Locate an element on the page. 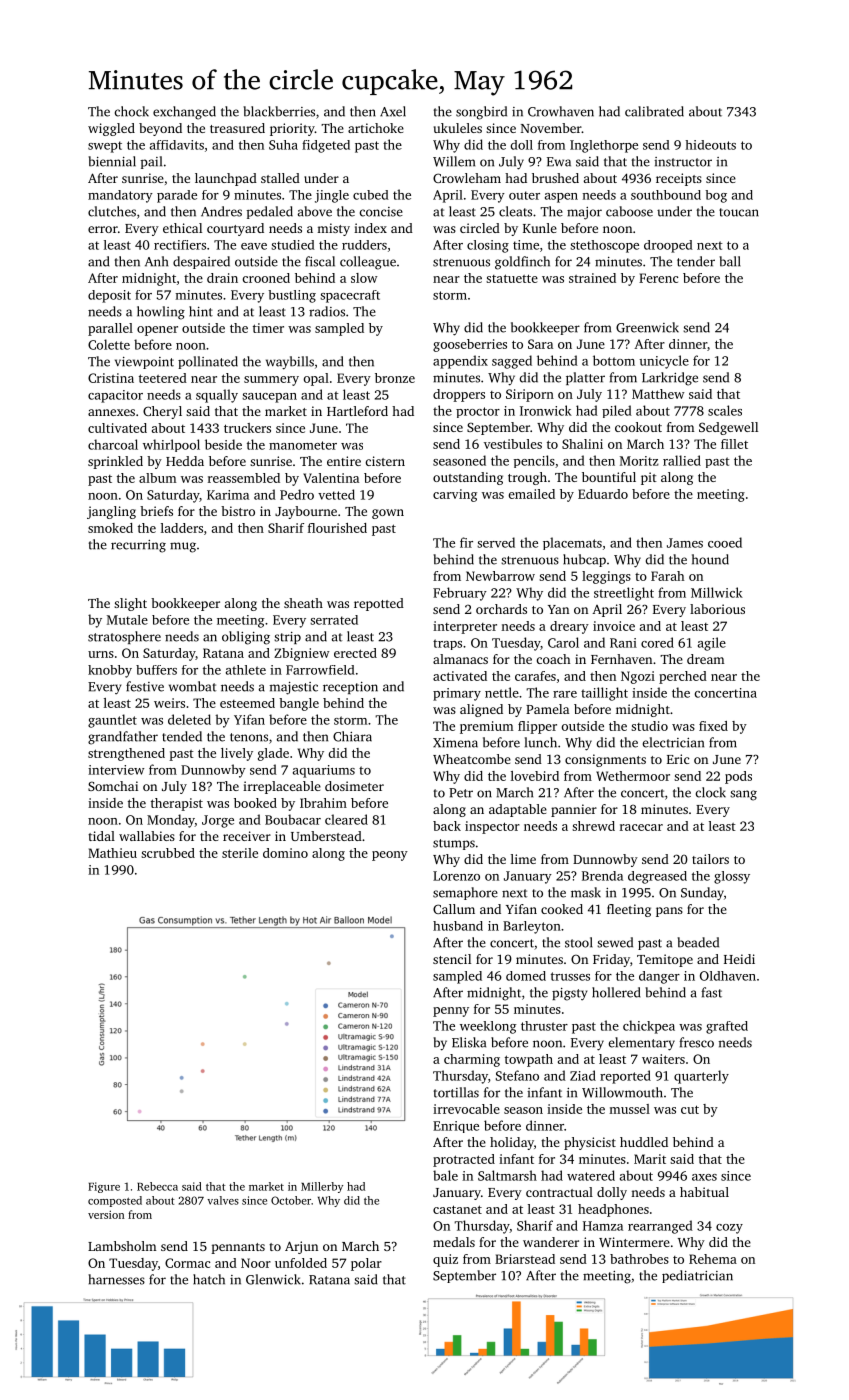 This document has width=849, height=1400. calibrated is located at coordinates (654, 111).
